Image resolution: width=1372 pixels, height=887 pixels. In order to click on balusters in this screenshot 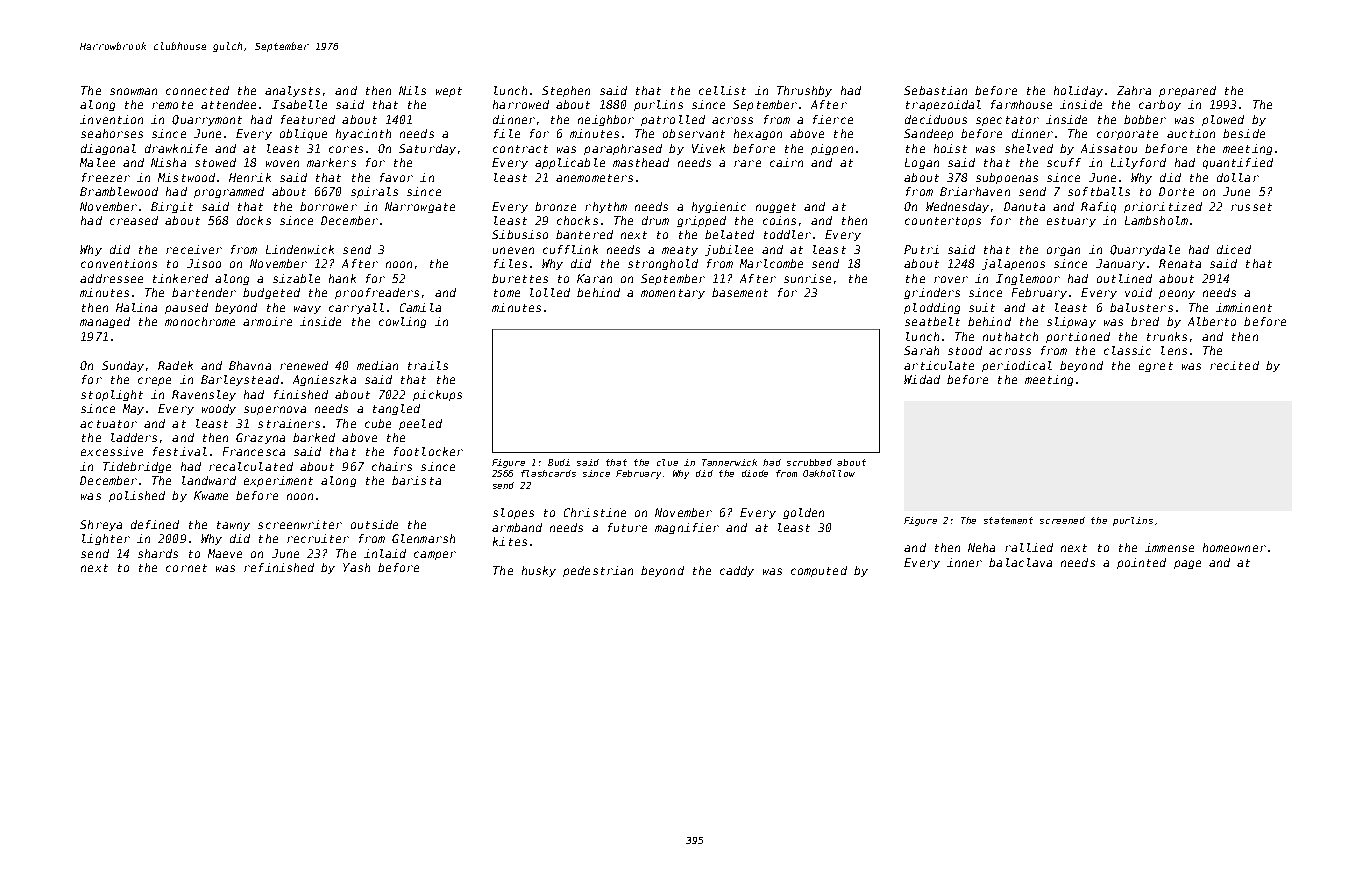, I will do `click(1141, 307)`.
